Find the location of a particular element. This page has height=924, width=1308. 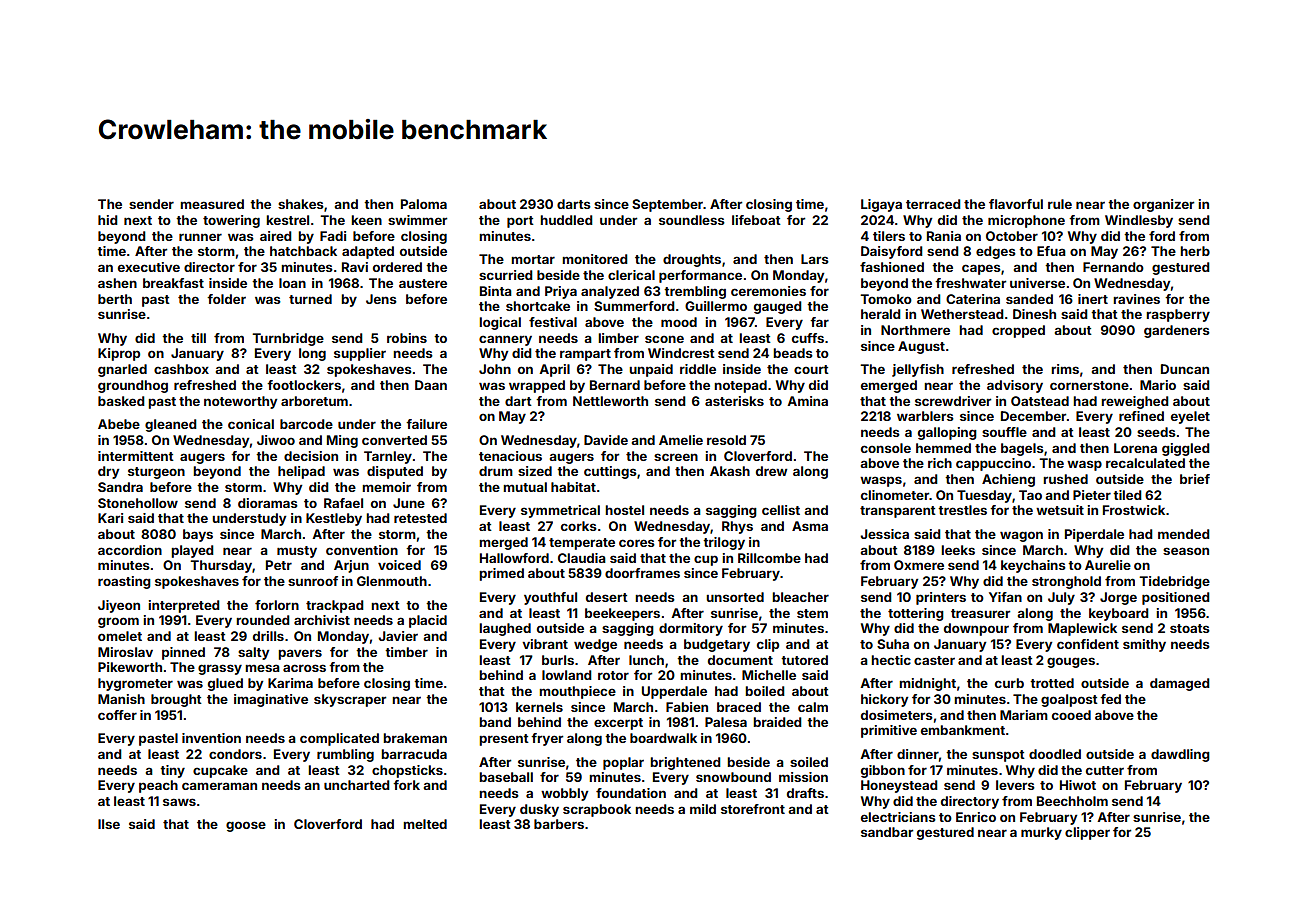

mild is located at coordinates (703, 809).
